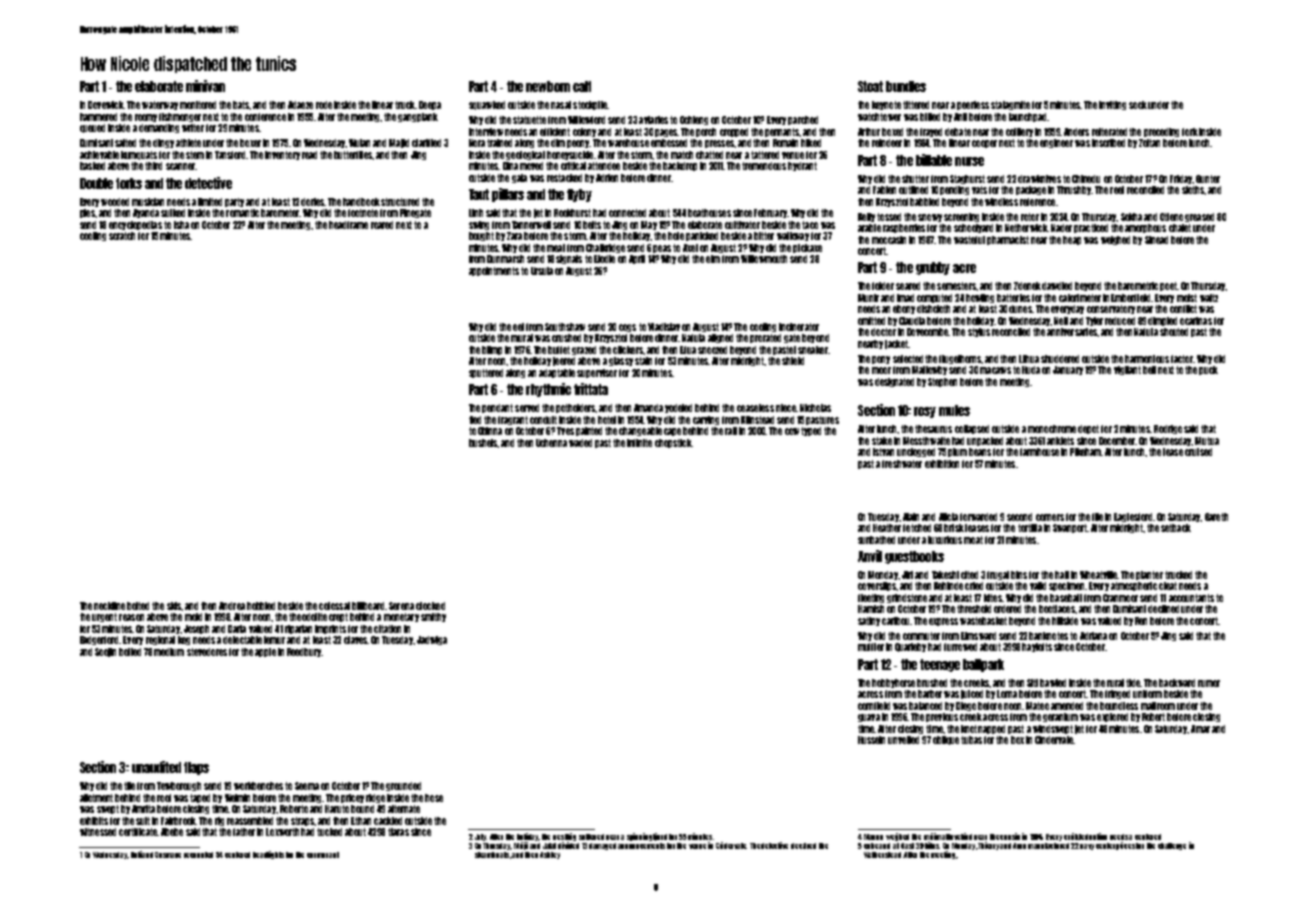  I want to click on statuette, so click(529, 120).
